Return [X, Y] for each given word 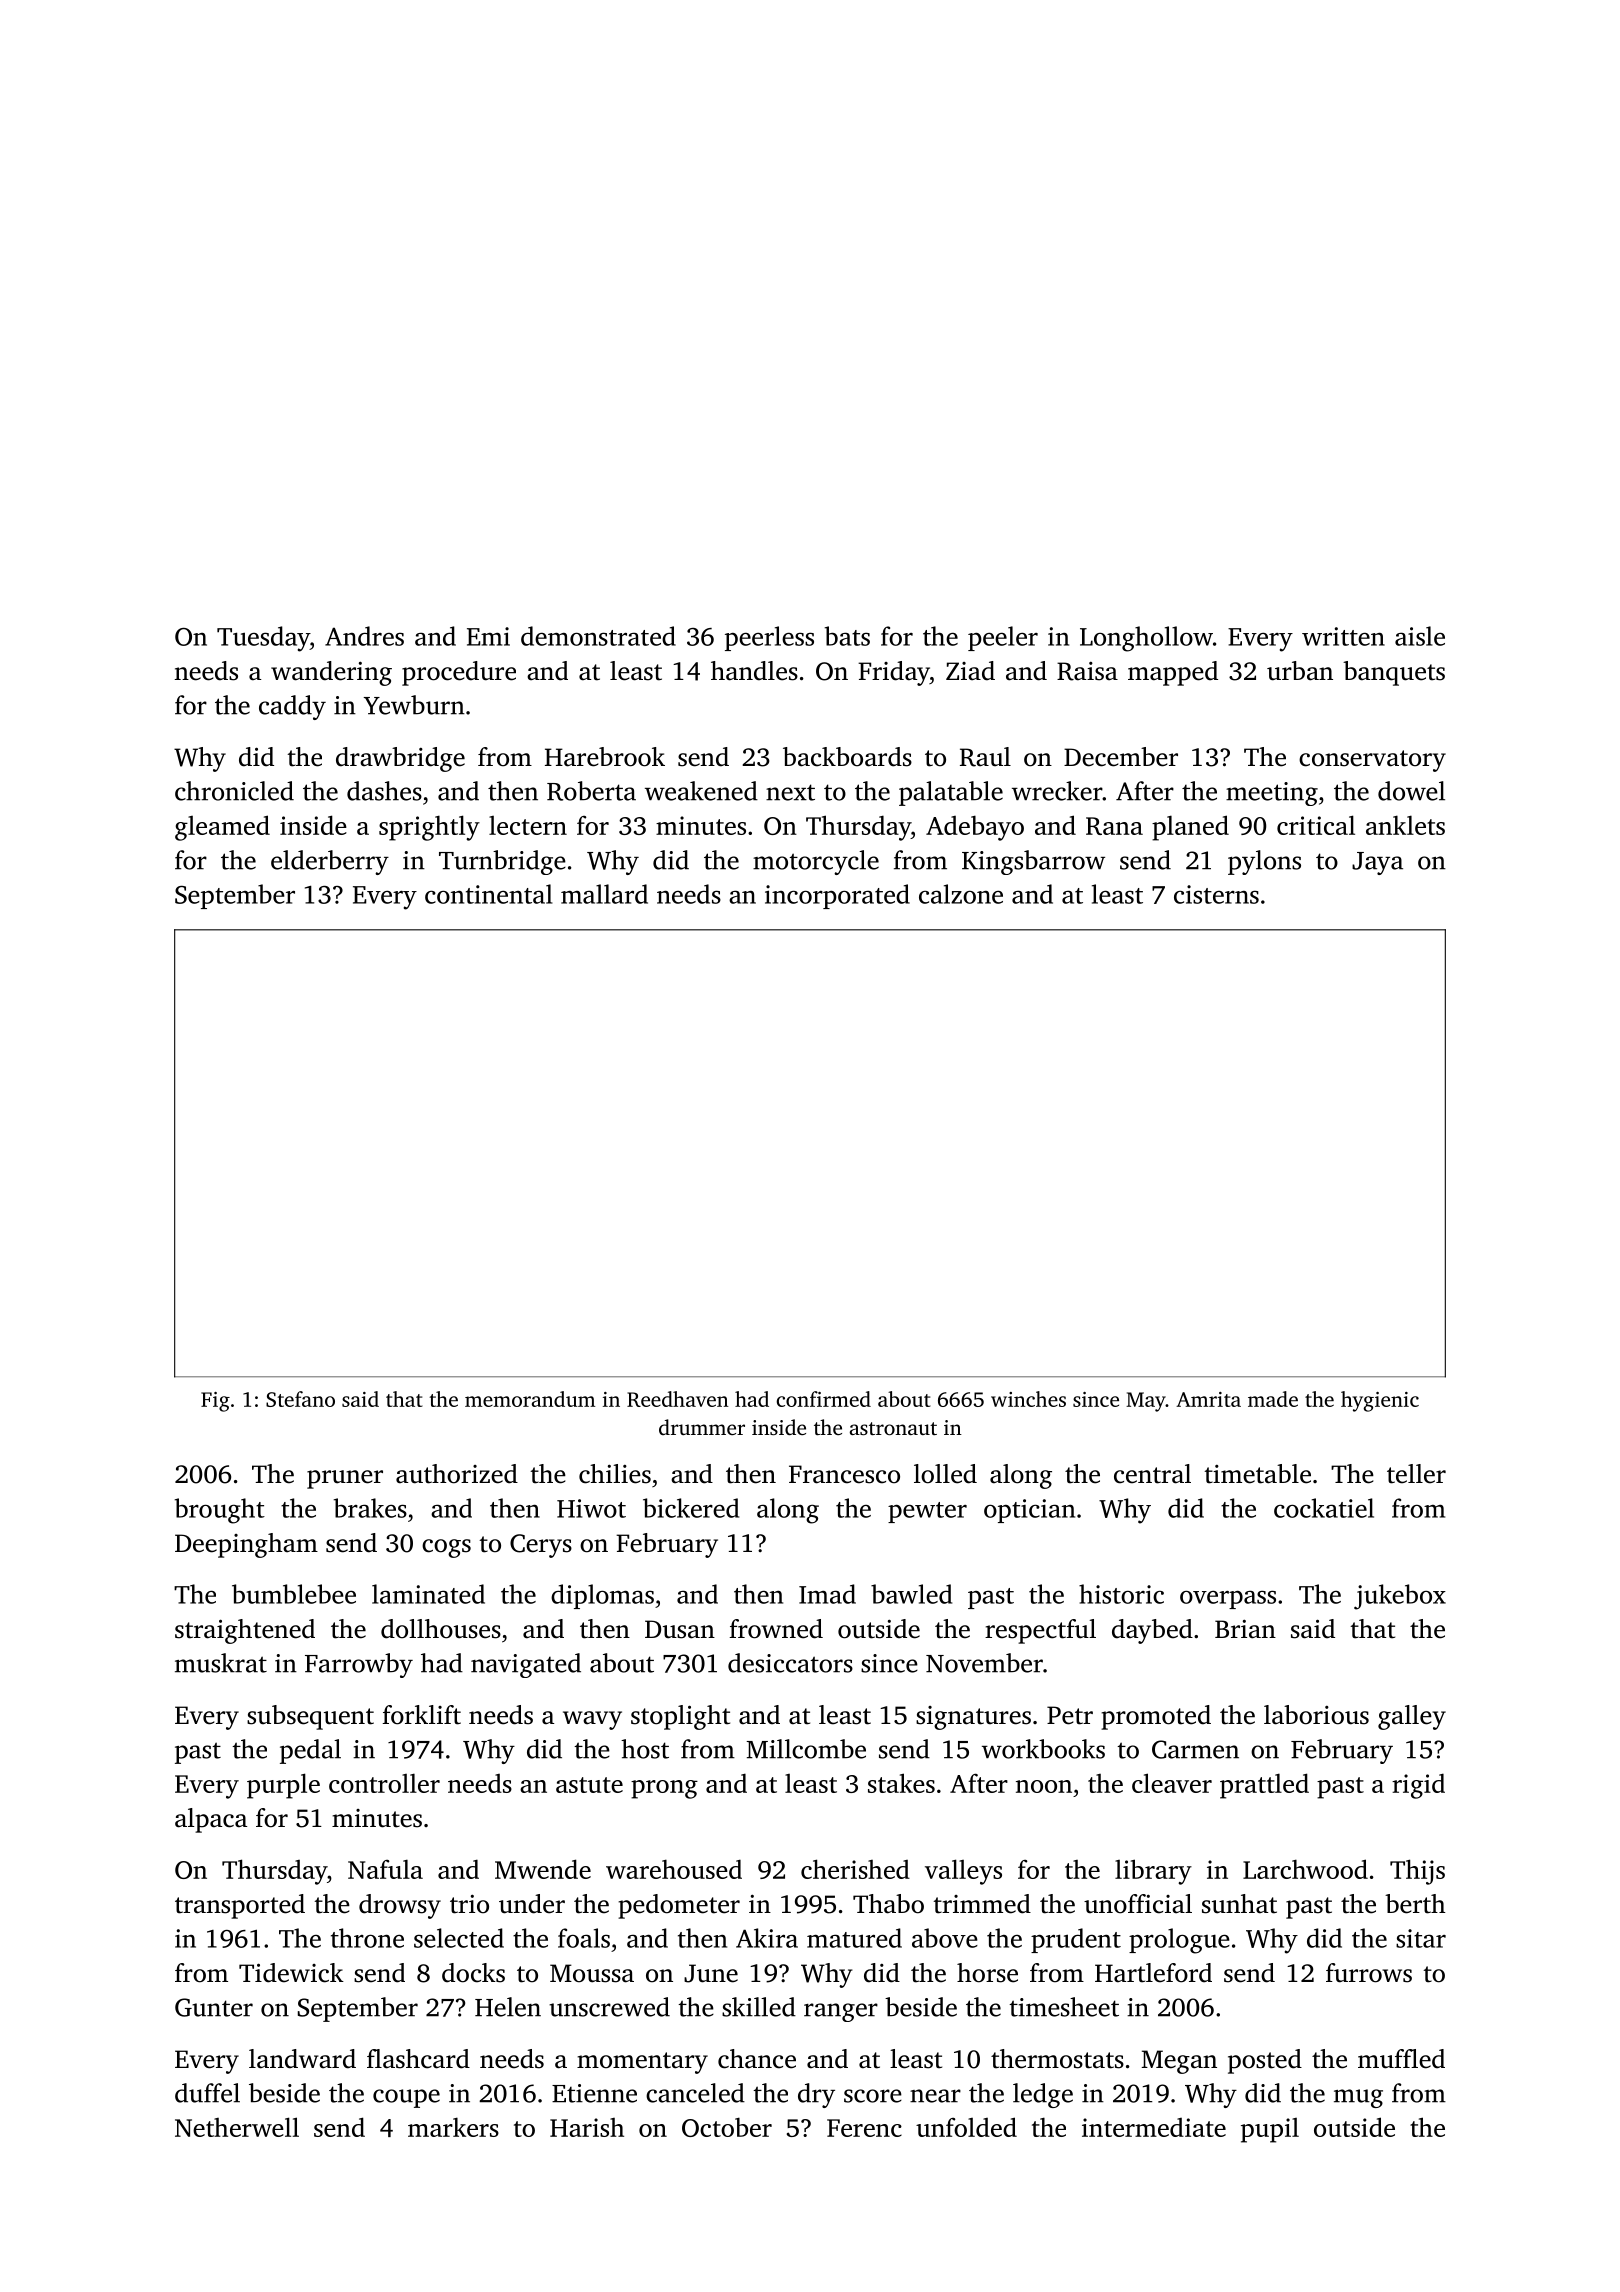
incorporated [837, 896]
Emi [488, 636]
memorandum [530, 1399]
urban [1300, 671]
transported [240, 1906]
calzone [961, 894]
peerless [769, 638]
